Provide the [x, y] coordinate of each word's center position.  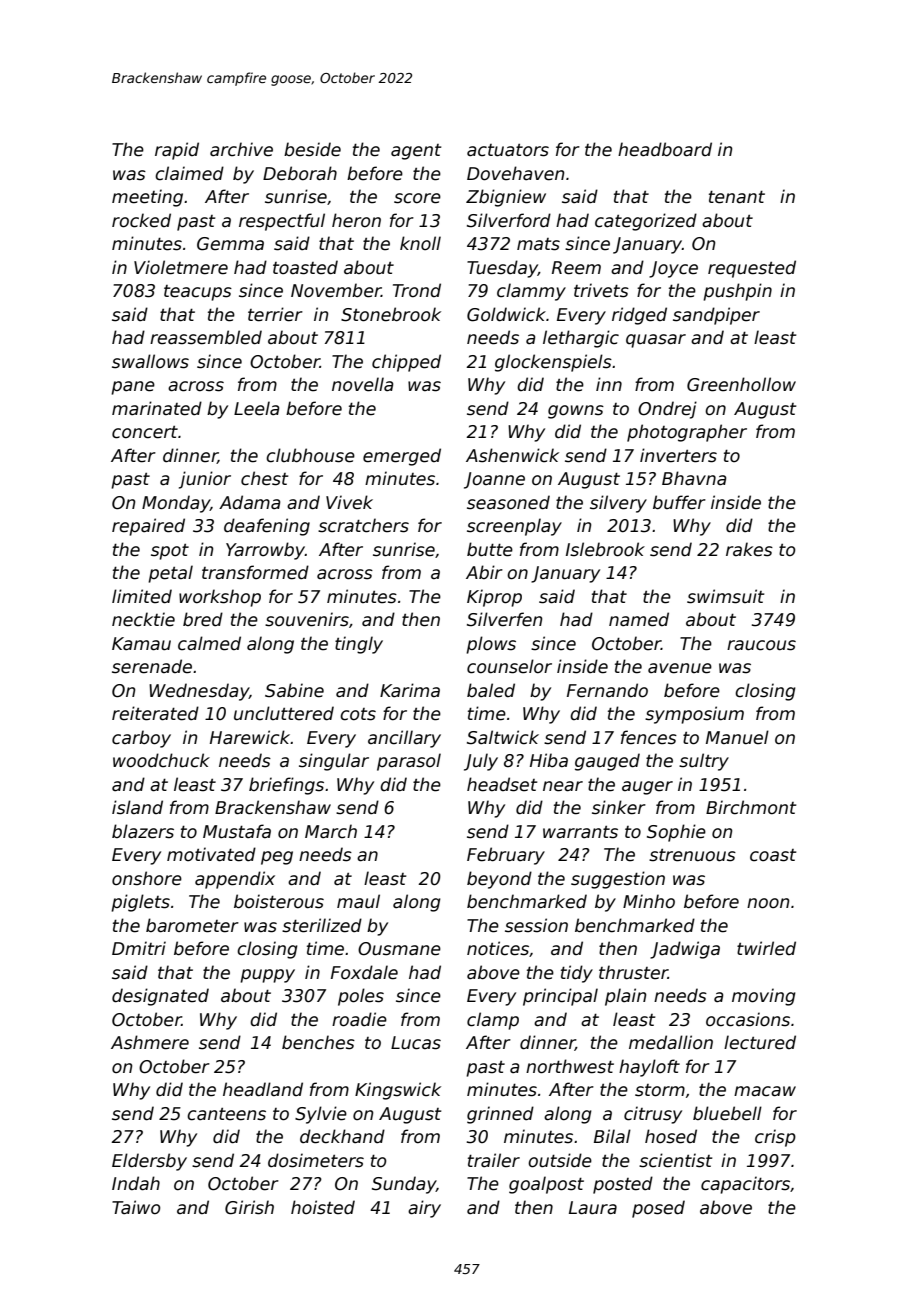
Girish [249, 1207]
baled [491, 690]
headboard [665, 149]
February [506, 856]
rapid [177, 151]
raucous [761, 645]
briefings [286, 786]
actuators [508, 150]
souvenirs [307, 619]
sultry [704, 762]
